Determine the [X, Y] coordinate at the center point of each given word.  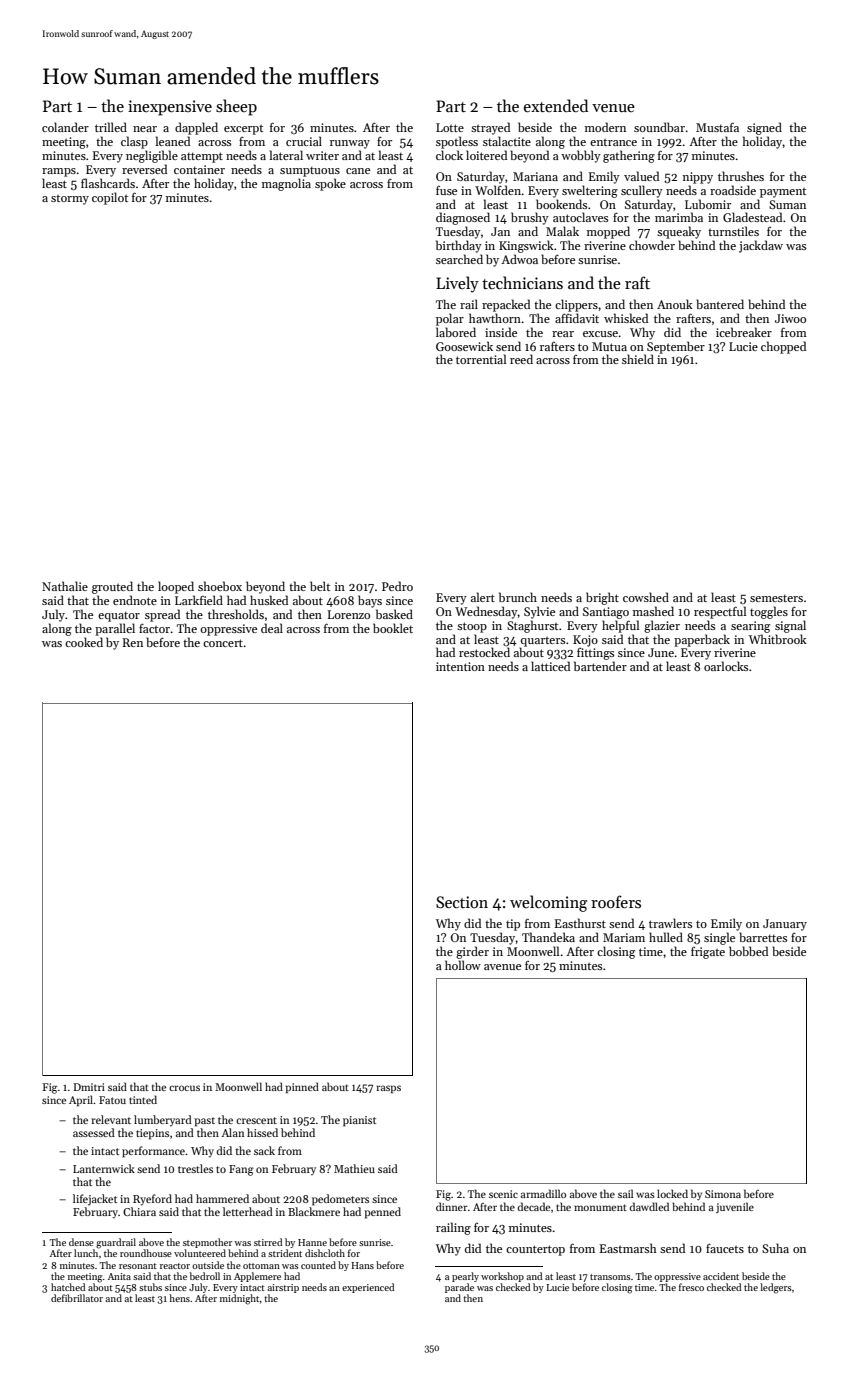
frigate [708, 953]
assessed [94, 1132]
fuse [446, 190]
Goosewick [464, 346]
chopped [783, 347]
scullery [642, 191]
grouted [112, 587]
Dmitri [89, 1087]
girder [472, 952]
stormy [70, 199]
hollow [463, 965]
